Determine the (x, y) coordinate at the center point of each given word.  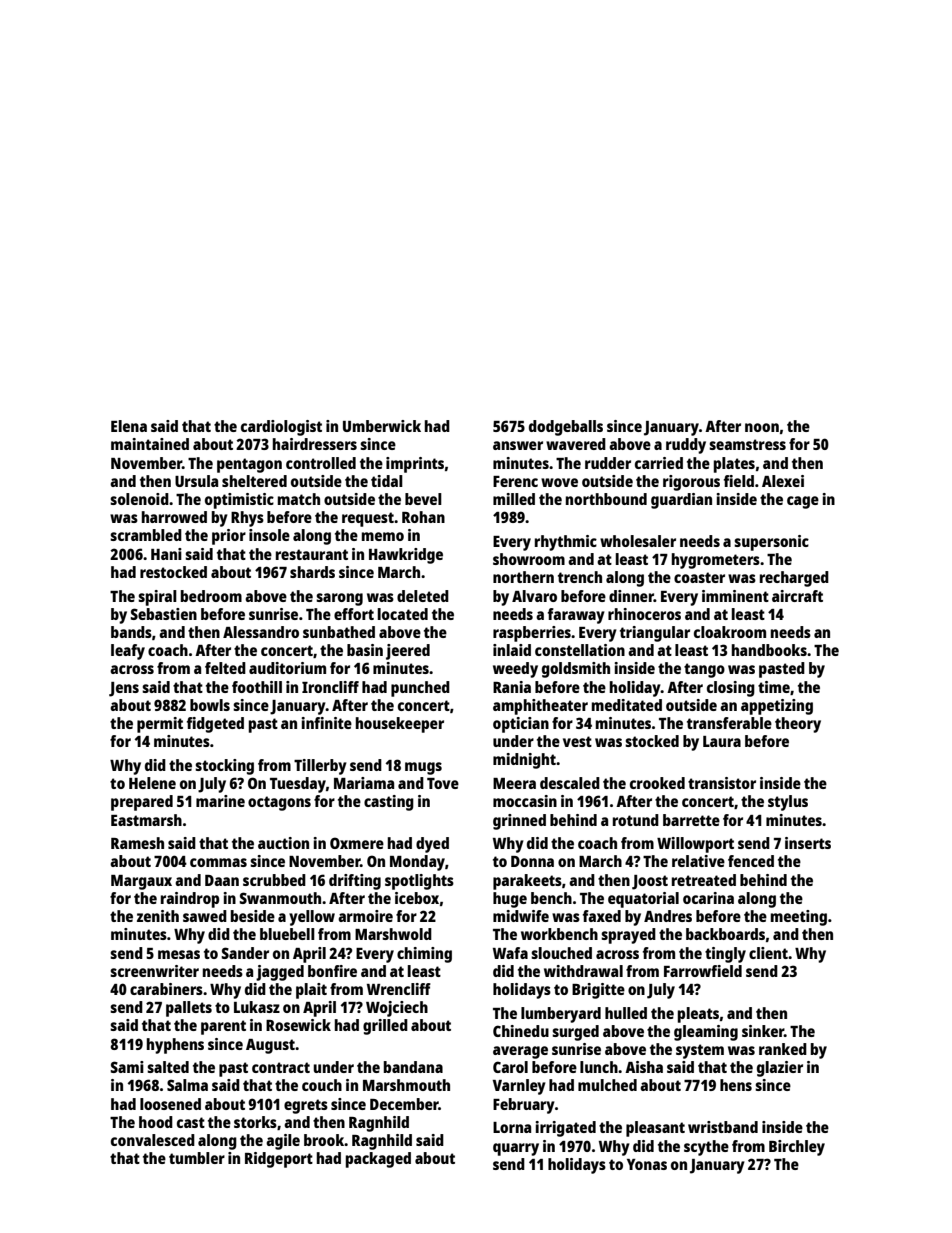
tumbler (197, 1158)
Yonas (647, 1164)
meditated (627, 705)
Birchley (797, 1148)
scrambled (146, 535)
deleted (423, 596)
